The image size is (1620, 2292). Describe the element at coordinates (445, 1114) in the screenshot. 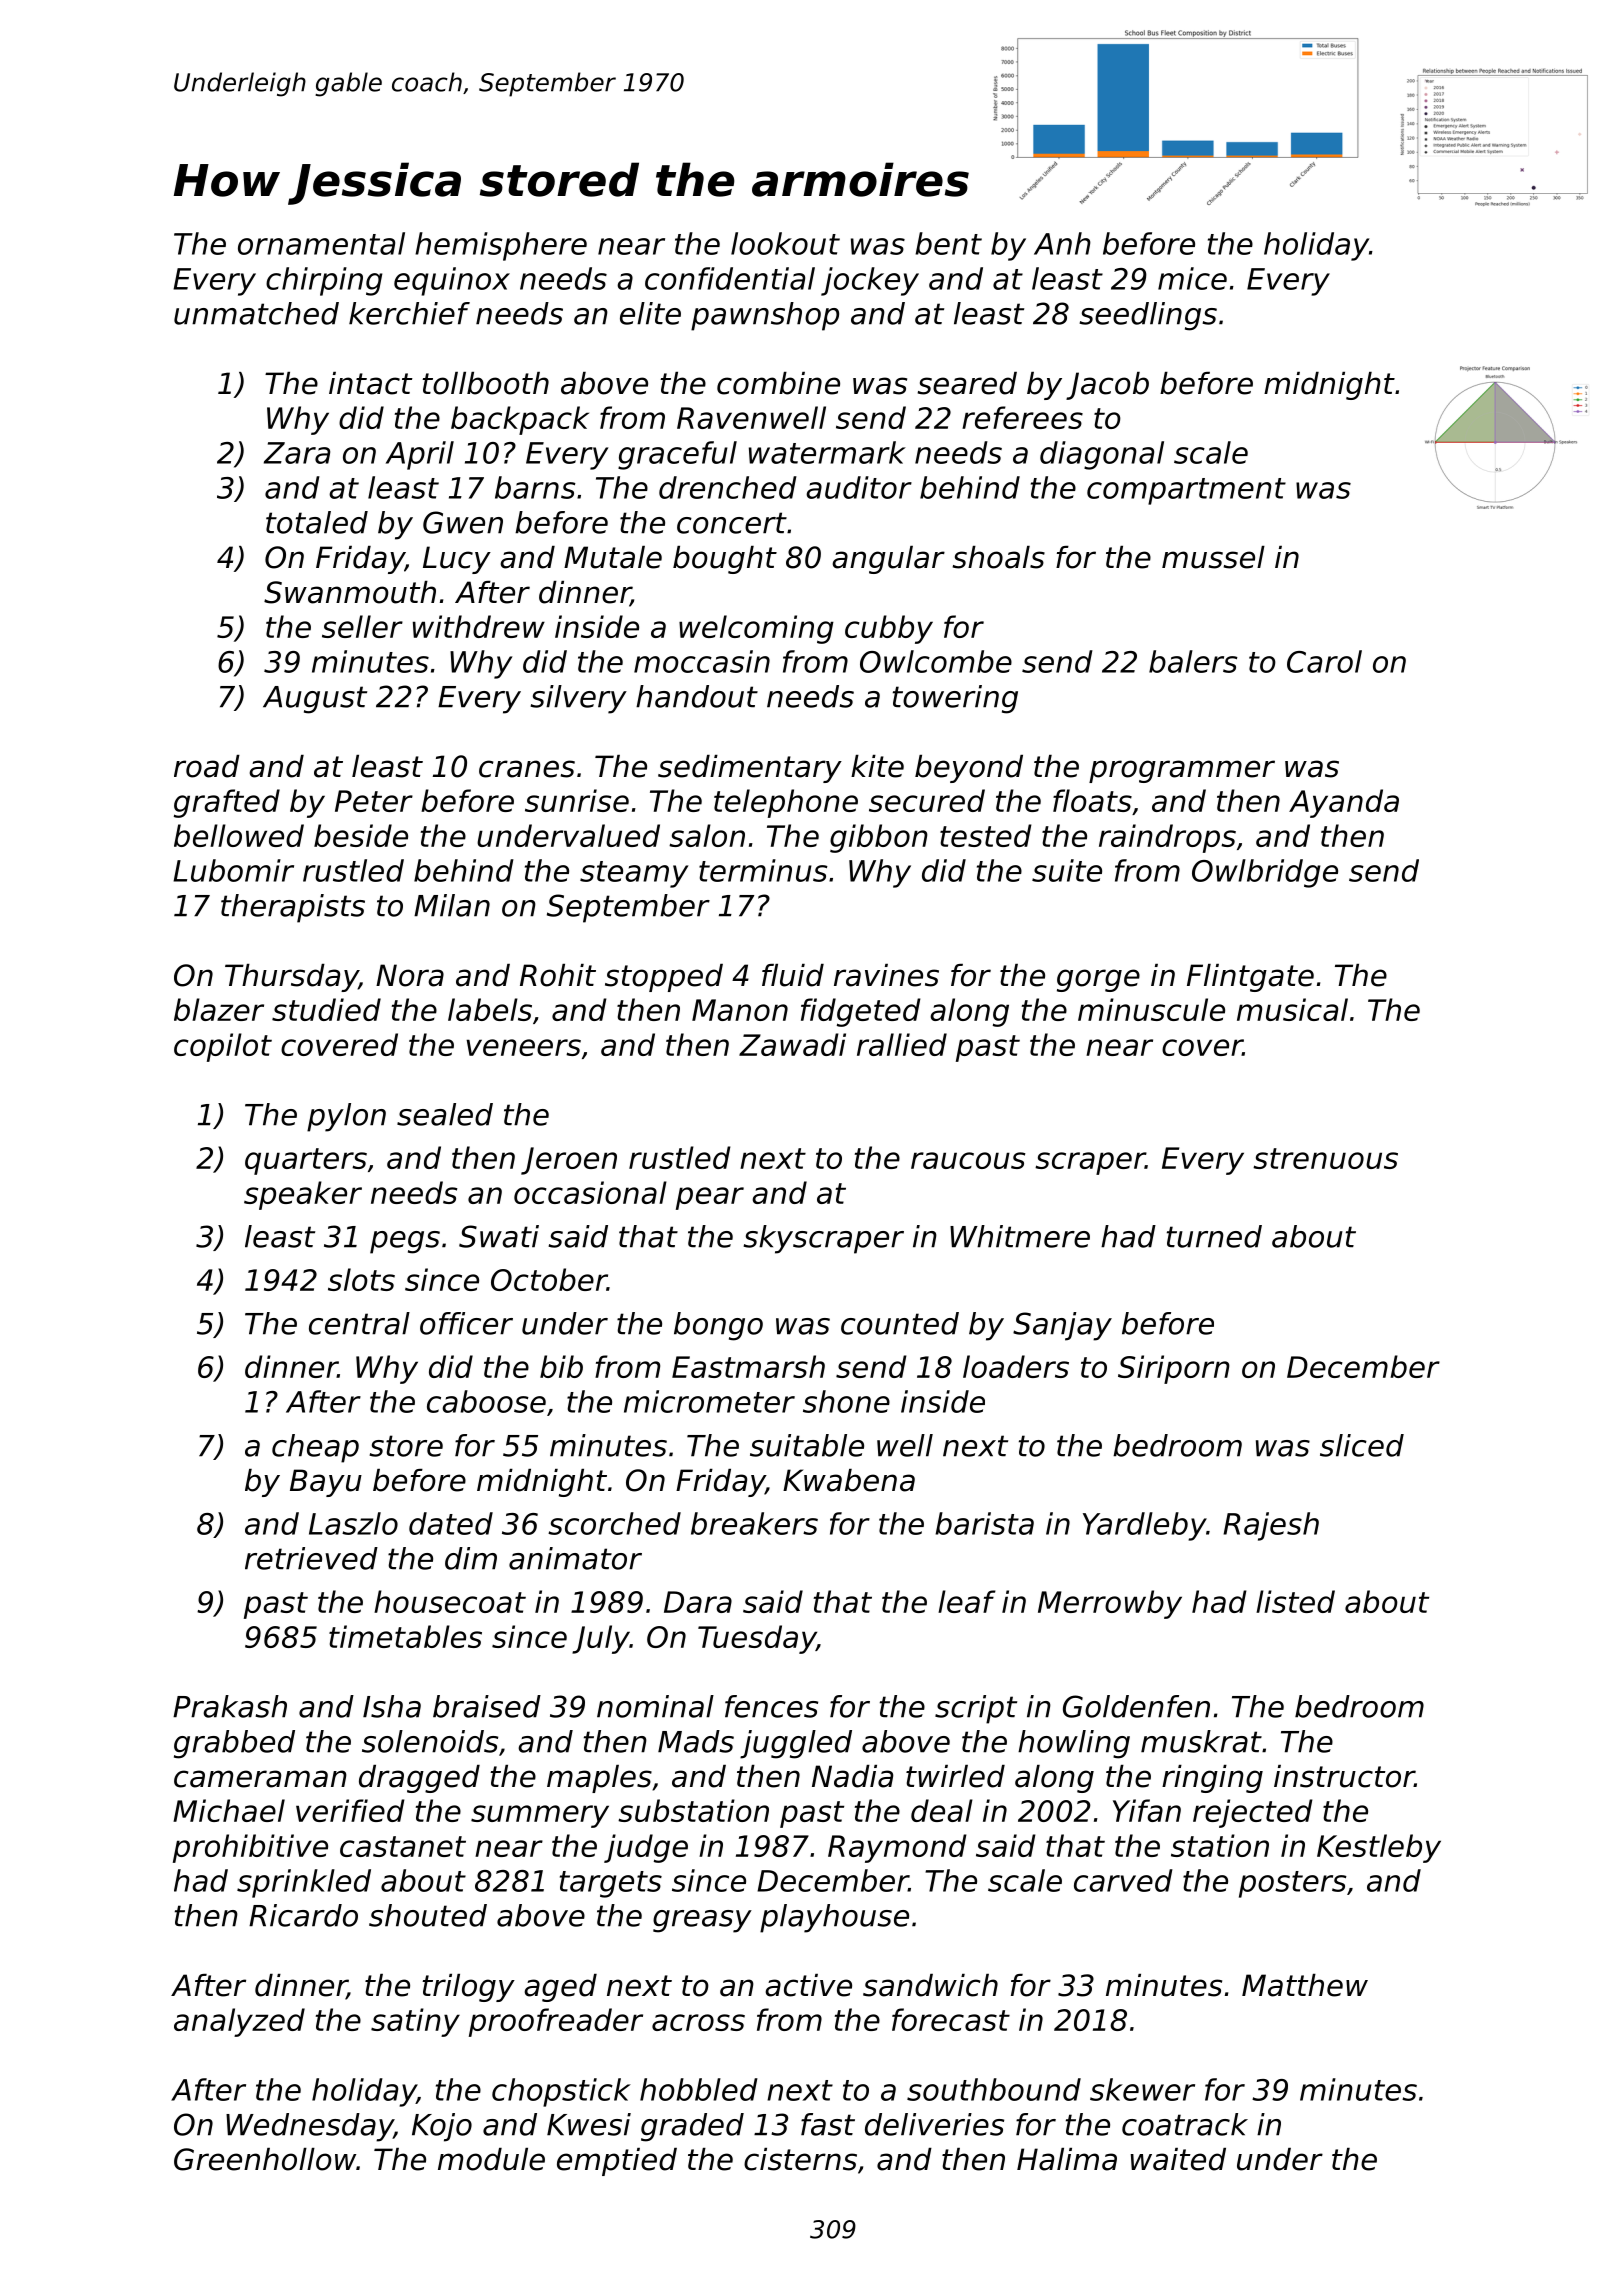

I see `sealed` at that location.
